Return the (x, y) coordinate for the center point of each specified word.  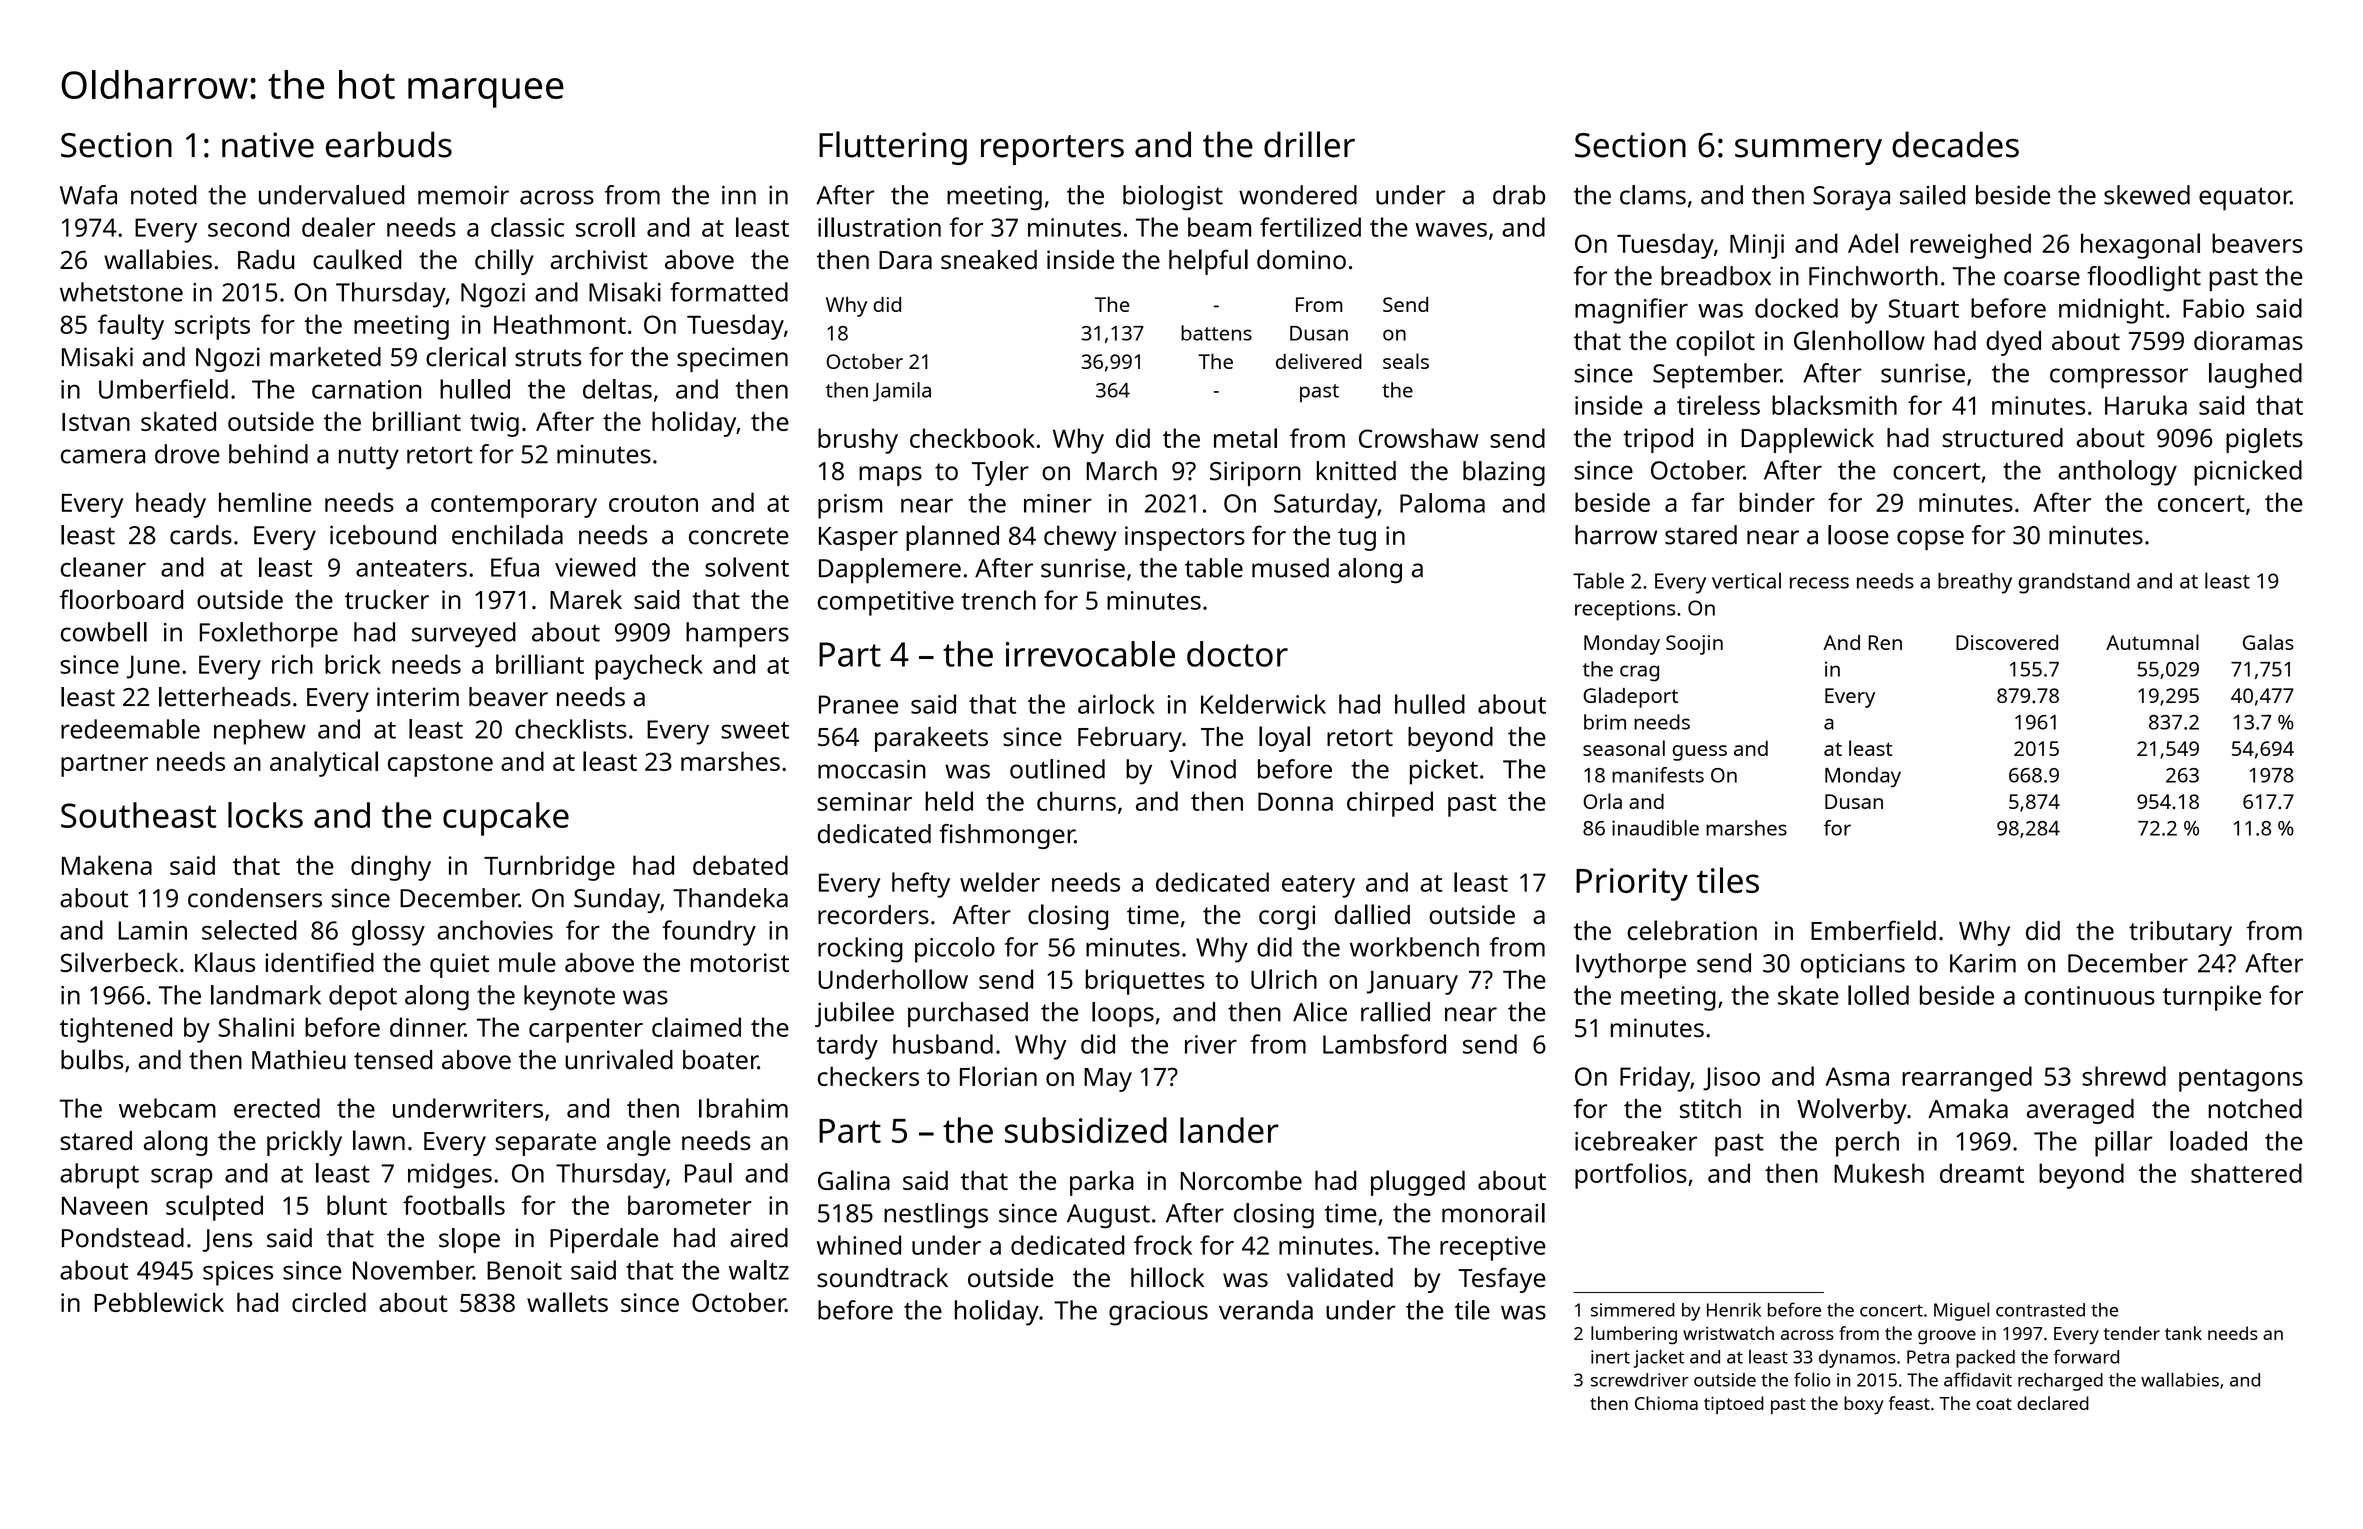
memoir (463, 195)
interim (418, 697)
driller (1309, 144)
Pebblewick (159, 1302)
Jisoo (1731, 1079)
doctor (1237, 654)
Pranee (858, 704)
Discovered (2007, 642)
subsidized (1086, 1130)
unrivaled (619, 1059)
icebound (383, 535)
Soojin (1694, 645)
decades (1955, 144)
